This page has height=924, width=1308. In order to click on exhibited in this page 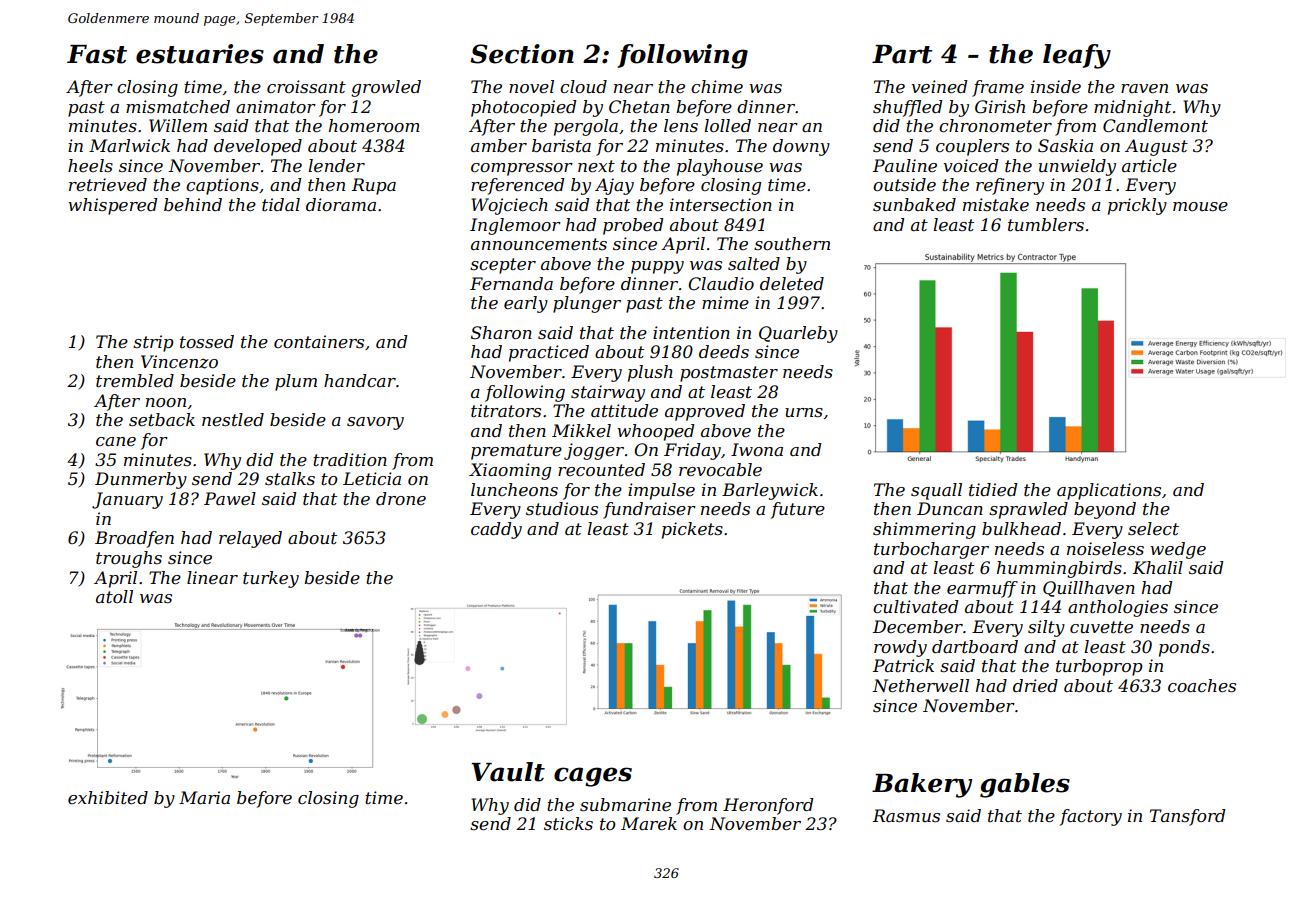, I will do `click(108, 797)`.
